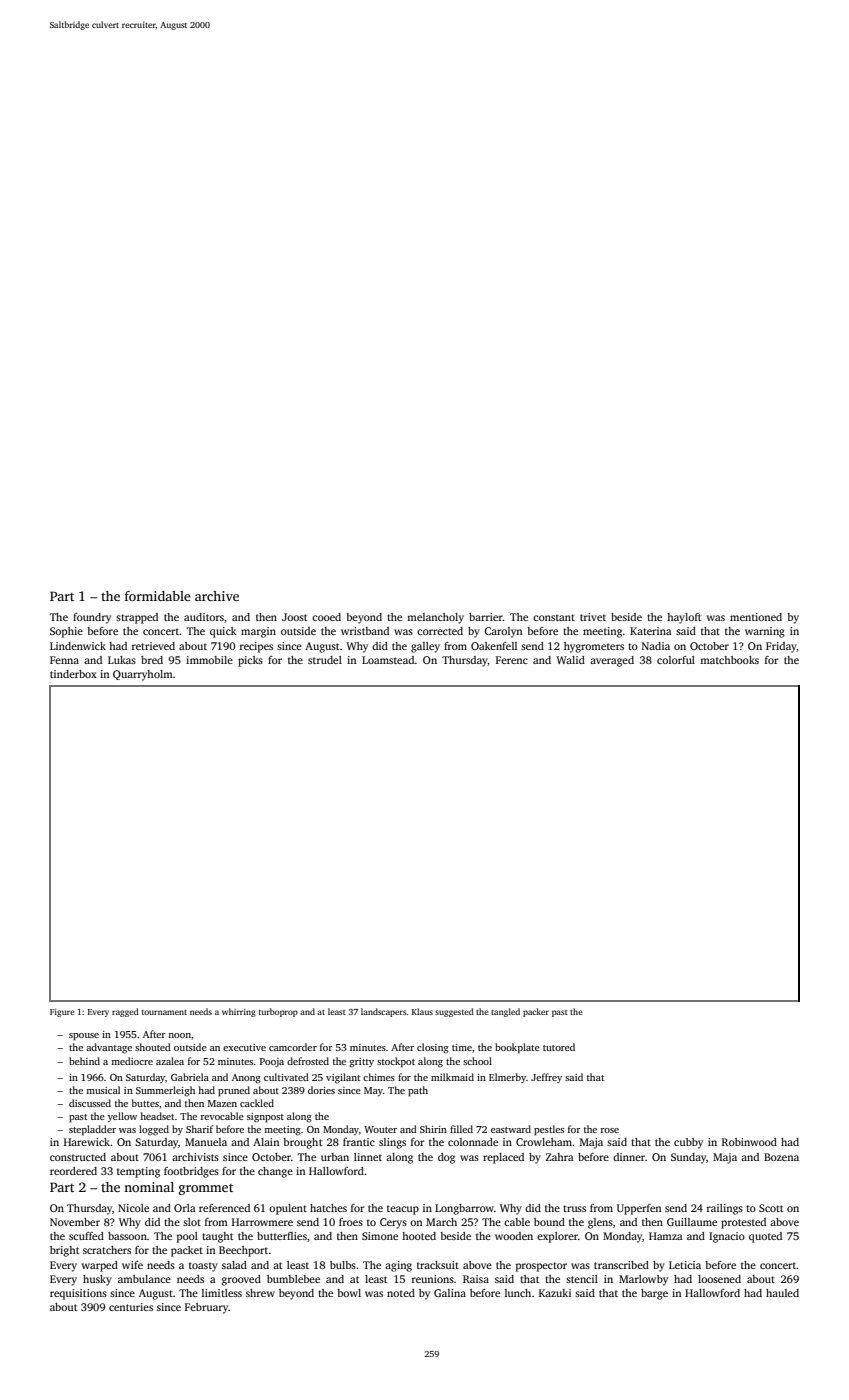 The image size is (849, 1400). I want to click on centuries, so click(131, 1307).
